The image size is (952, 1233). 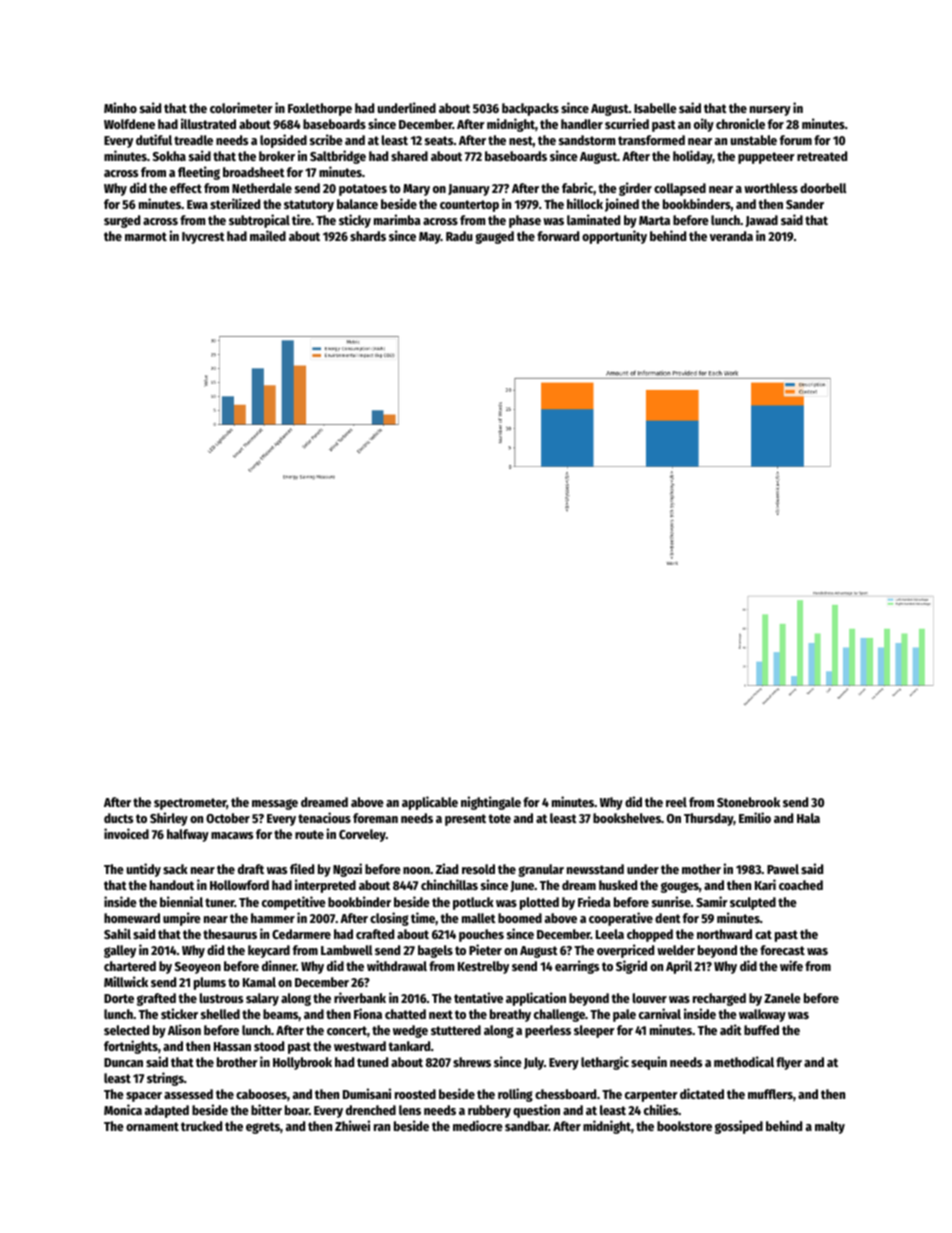 What do you see at coordinates (494, 237) in the document?
I see `gauged` at bounding box center [494, 237].
